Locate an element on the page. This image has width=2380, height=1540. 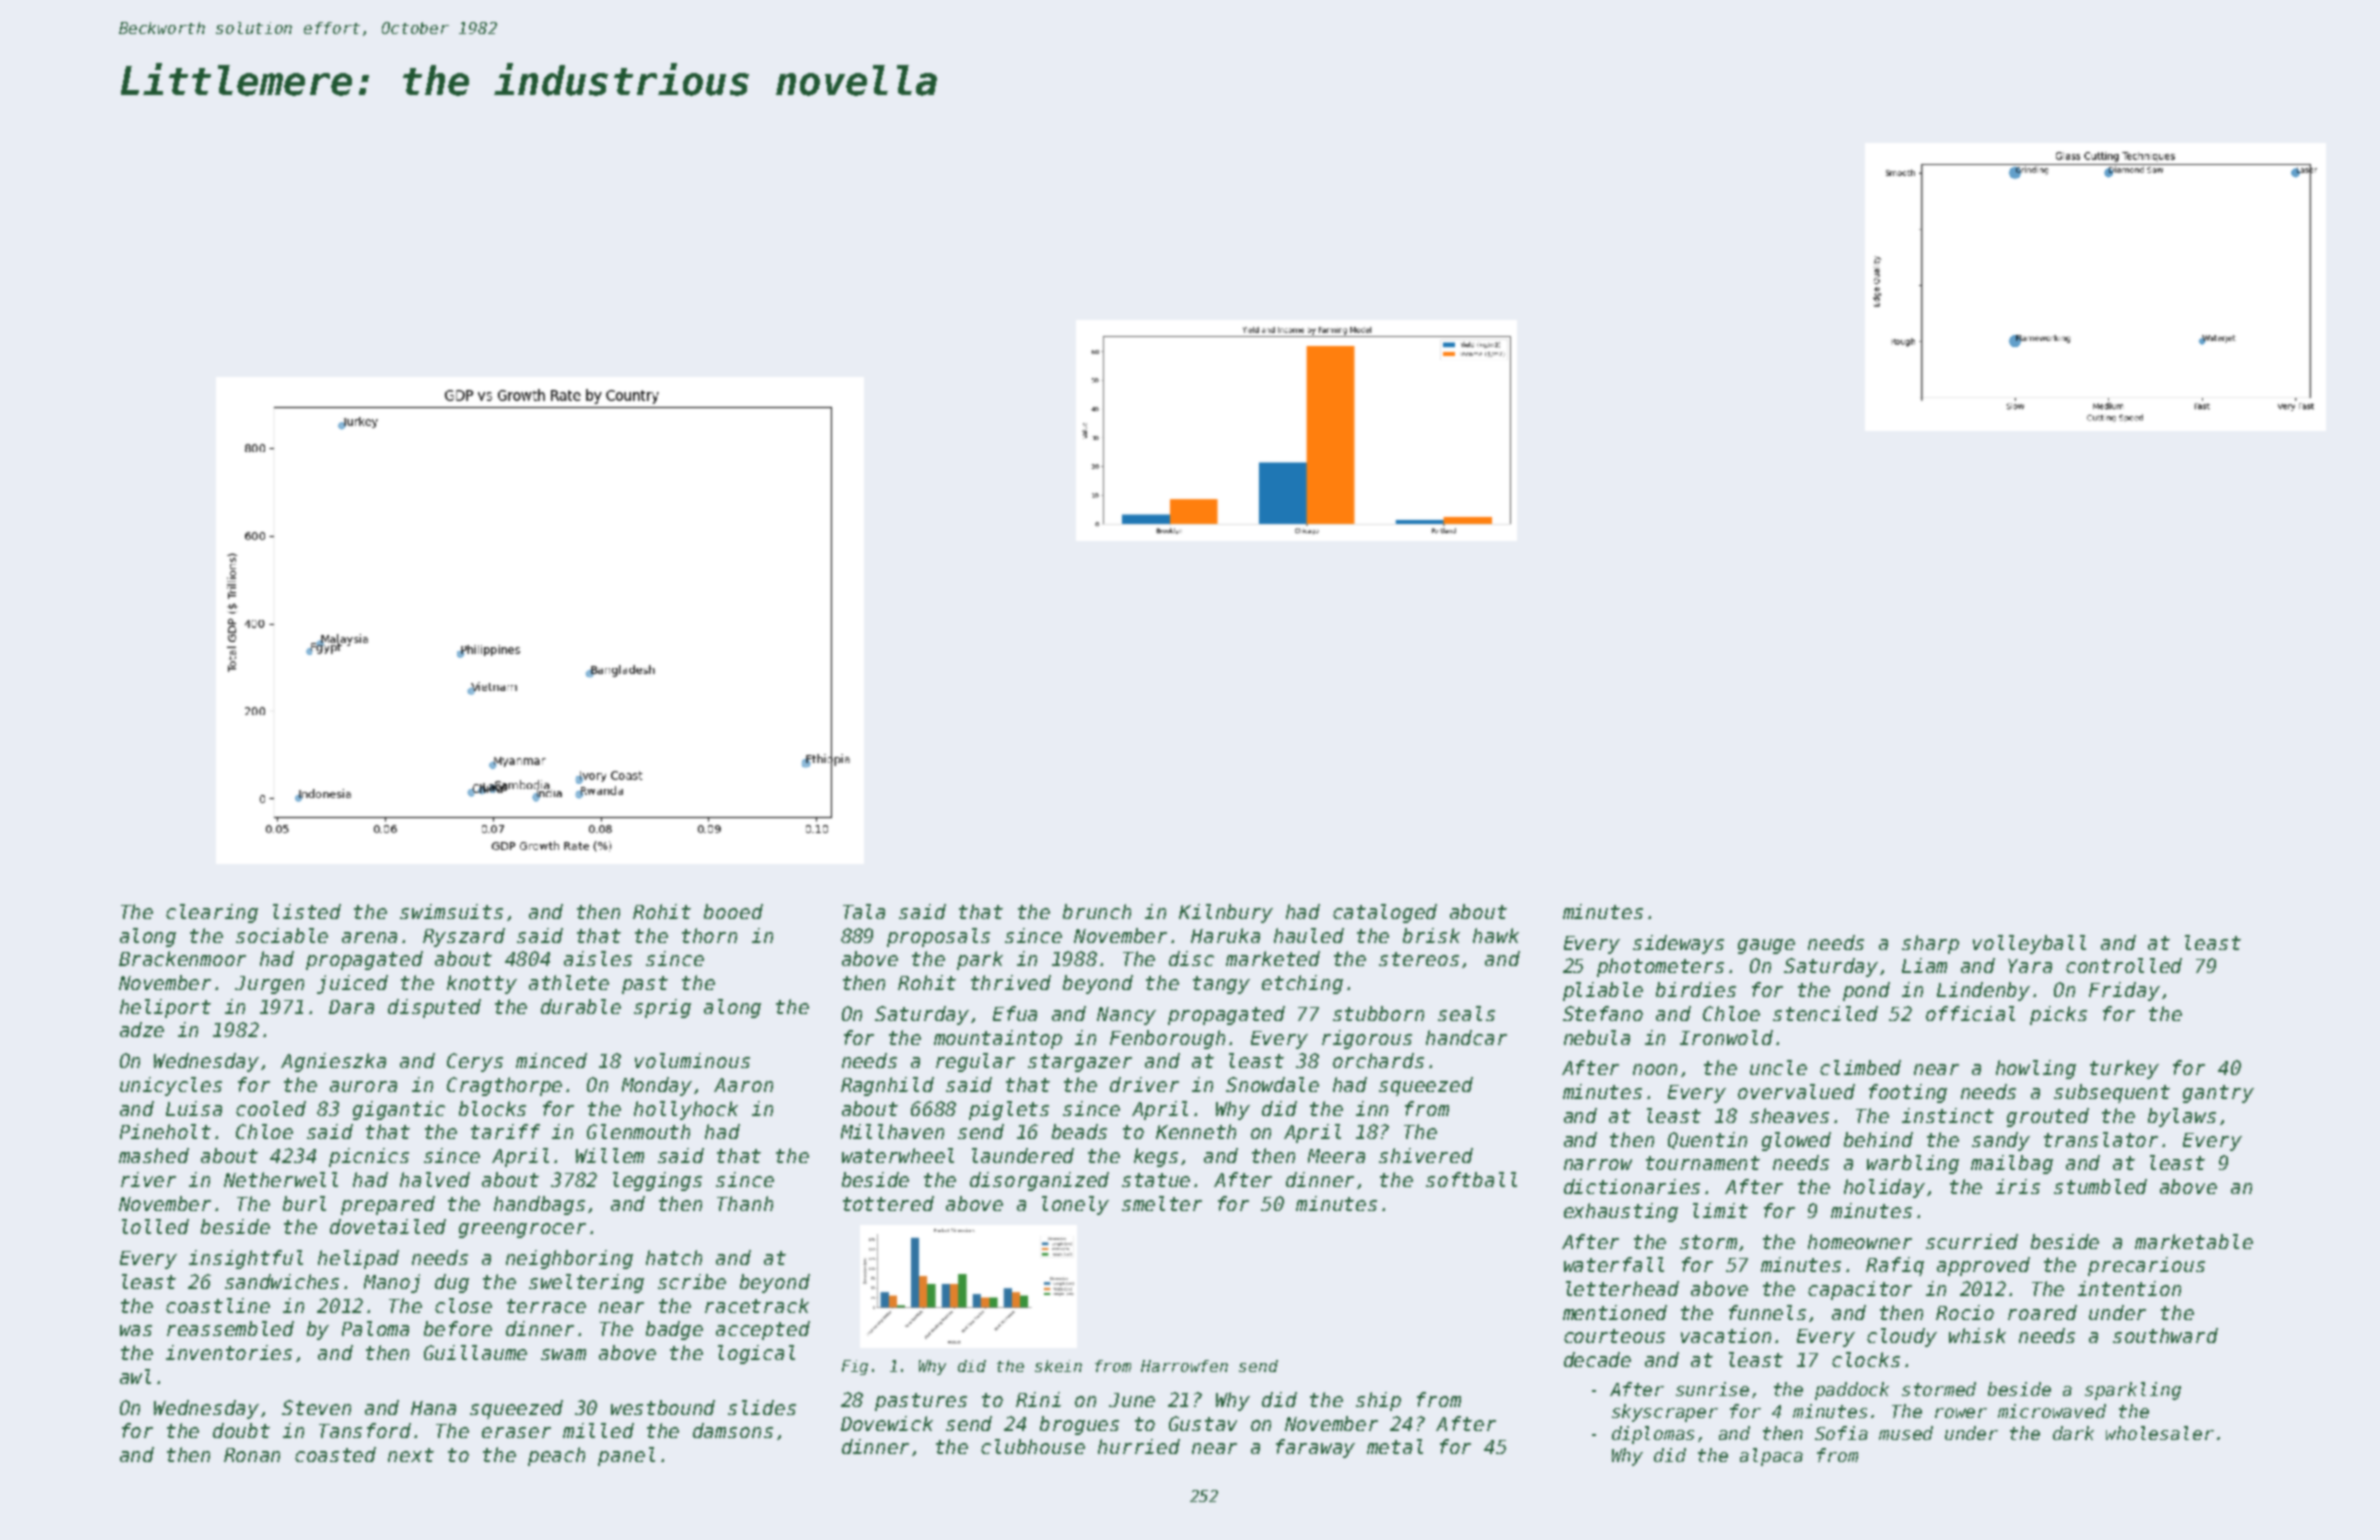
Willem is located at coordinates (610, 1155).
